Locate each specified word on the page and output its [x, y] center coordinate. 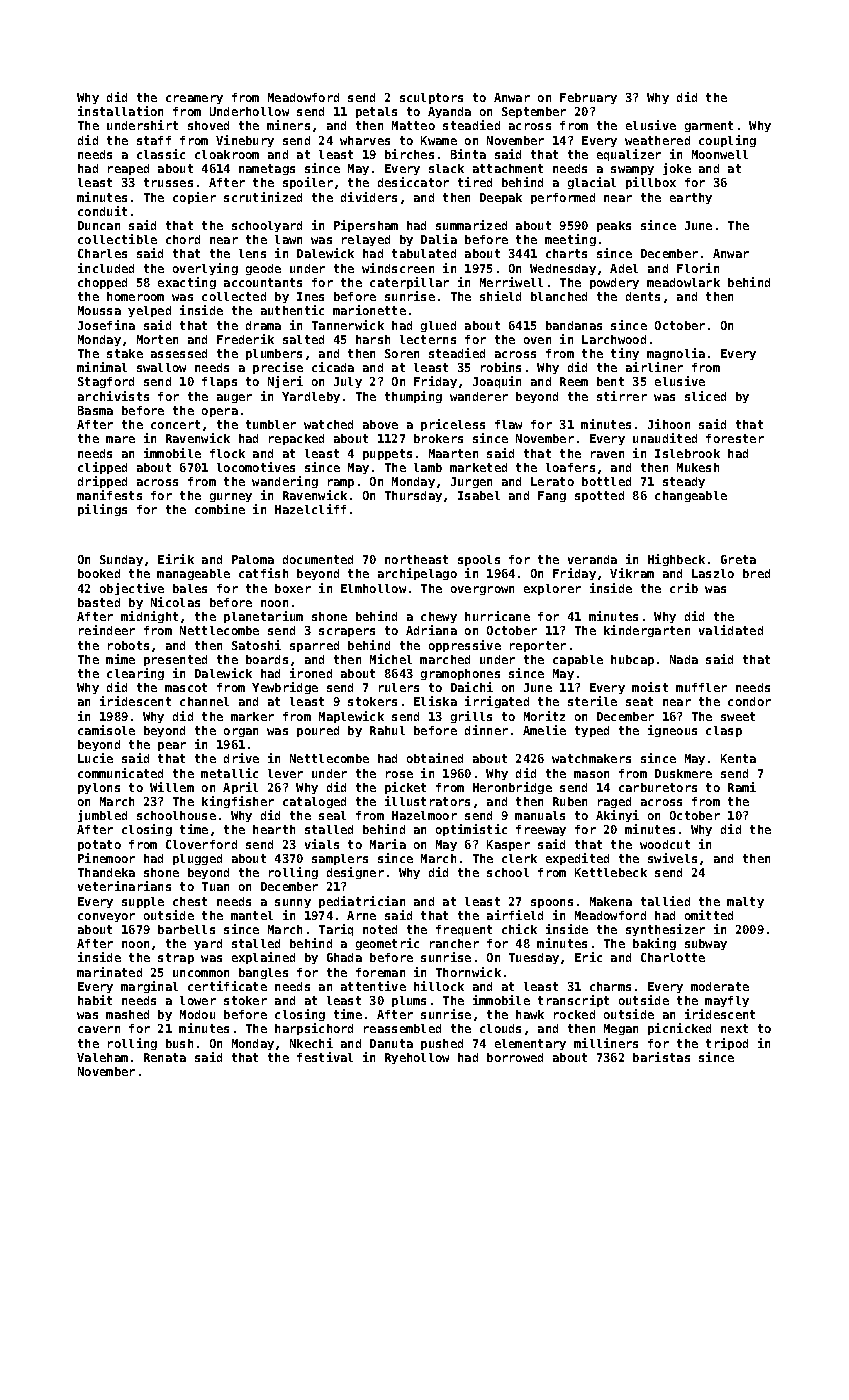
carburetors [658, 787]
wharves [365, 140]
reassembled [402, 1028]
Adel [624, 268]
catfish [263, 573]
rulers [399, 687]
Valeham [102, 1057]
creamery [194, 99]
